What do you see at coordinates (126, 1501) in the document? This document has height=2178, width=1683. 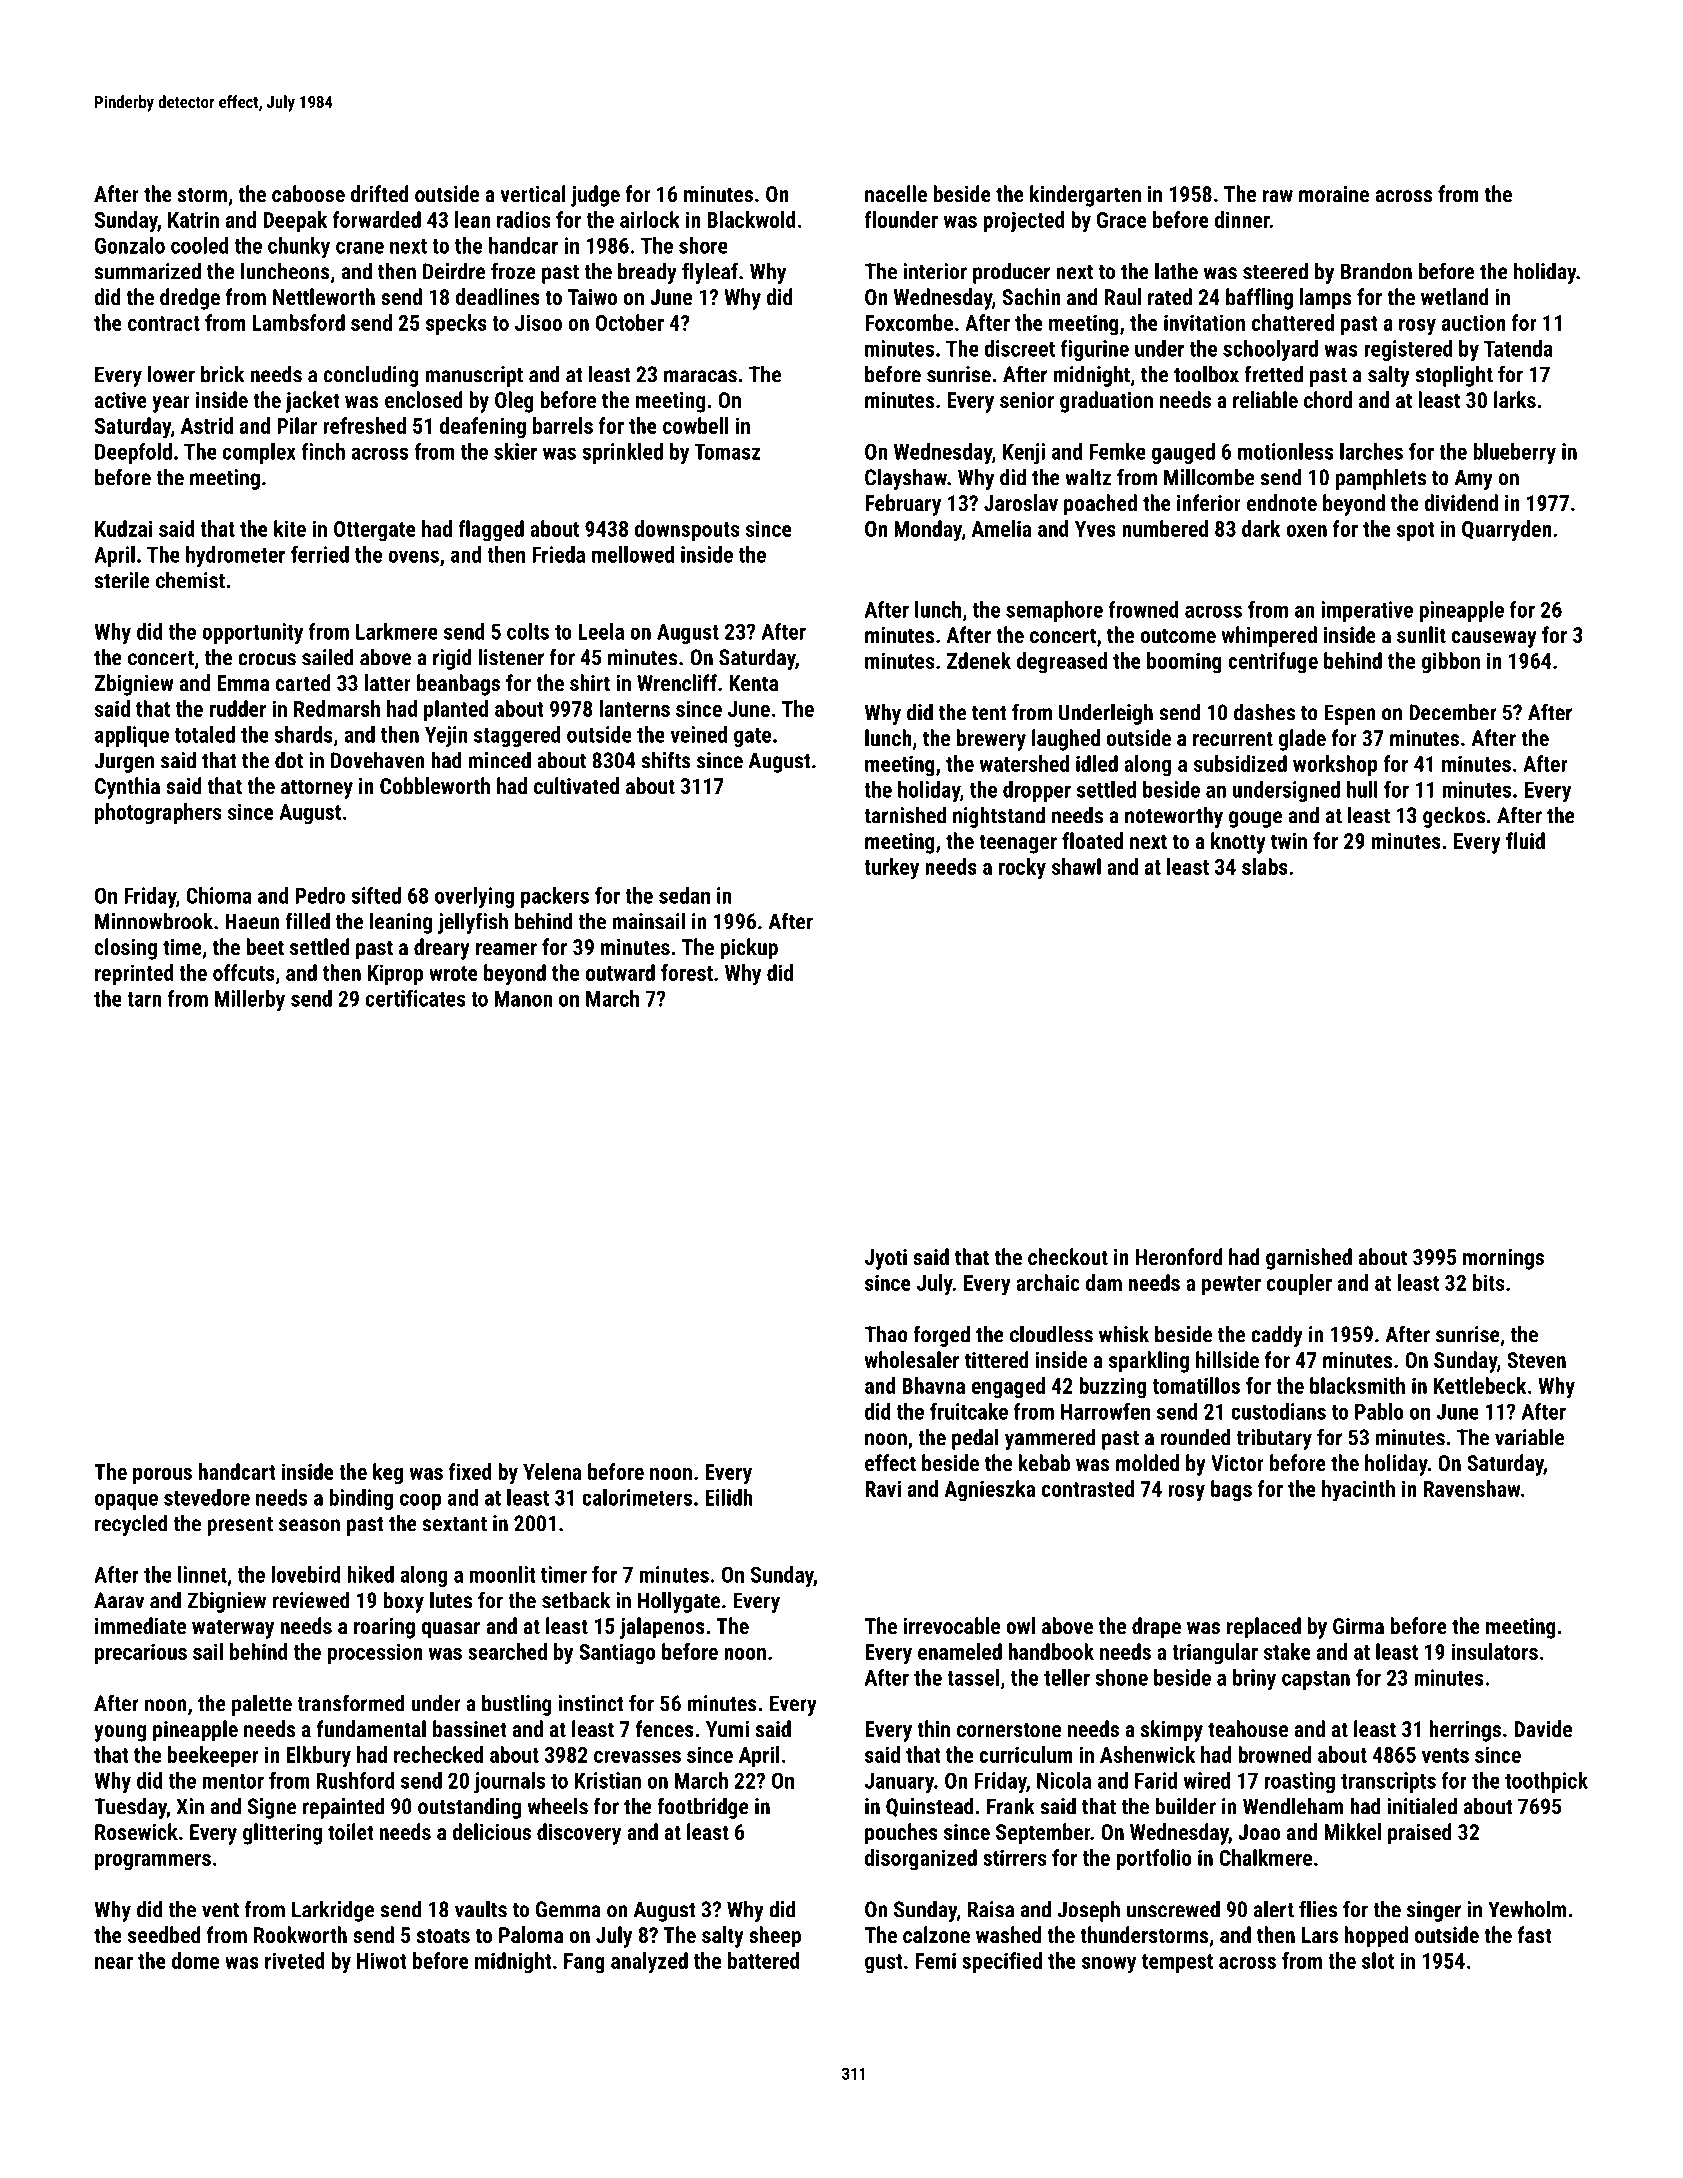 I see `opaque` at bounding box center [126, 1501].
